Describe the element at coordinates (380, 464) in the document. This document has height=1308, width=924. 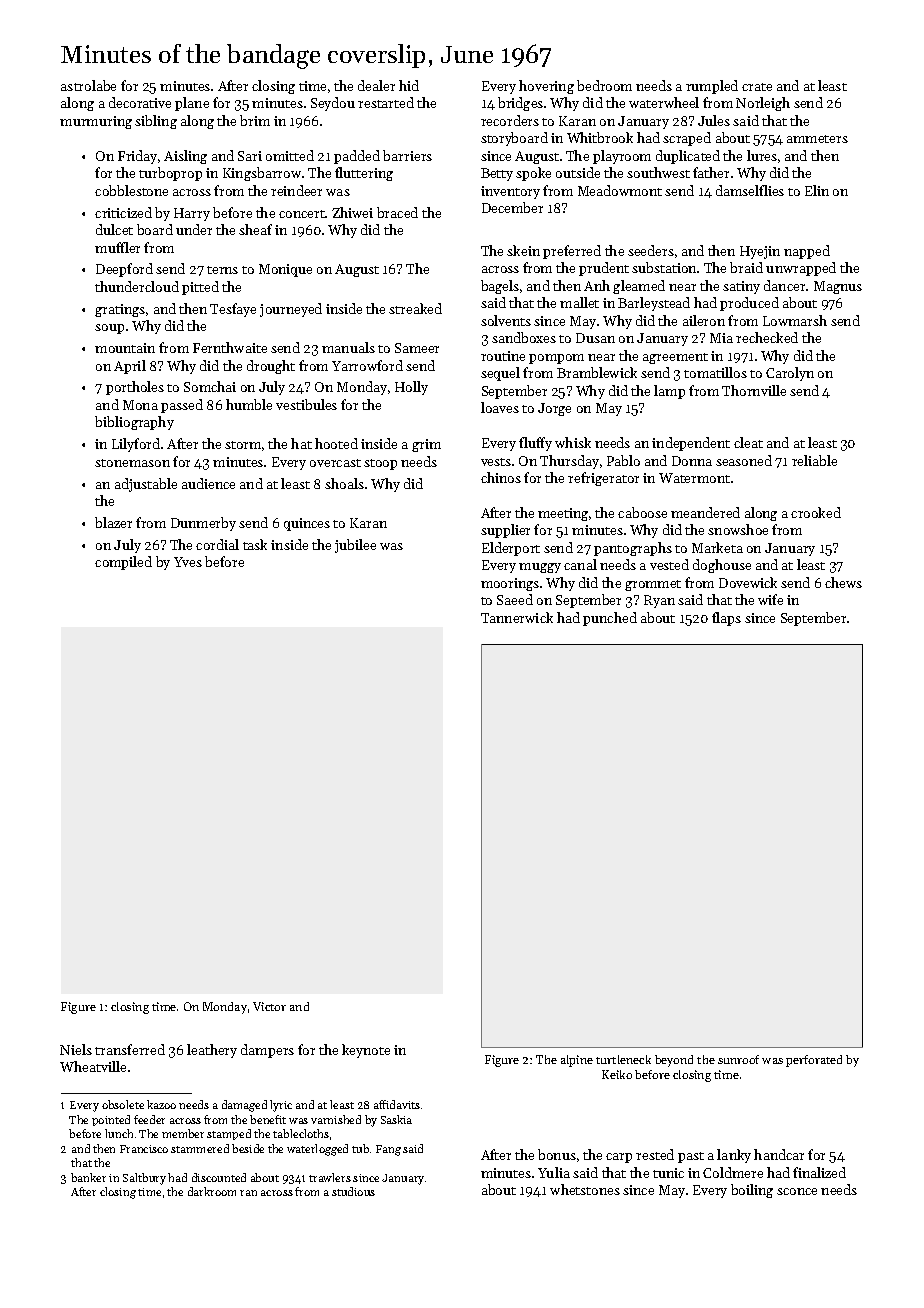
I see `stoop` at that location.
